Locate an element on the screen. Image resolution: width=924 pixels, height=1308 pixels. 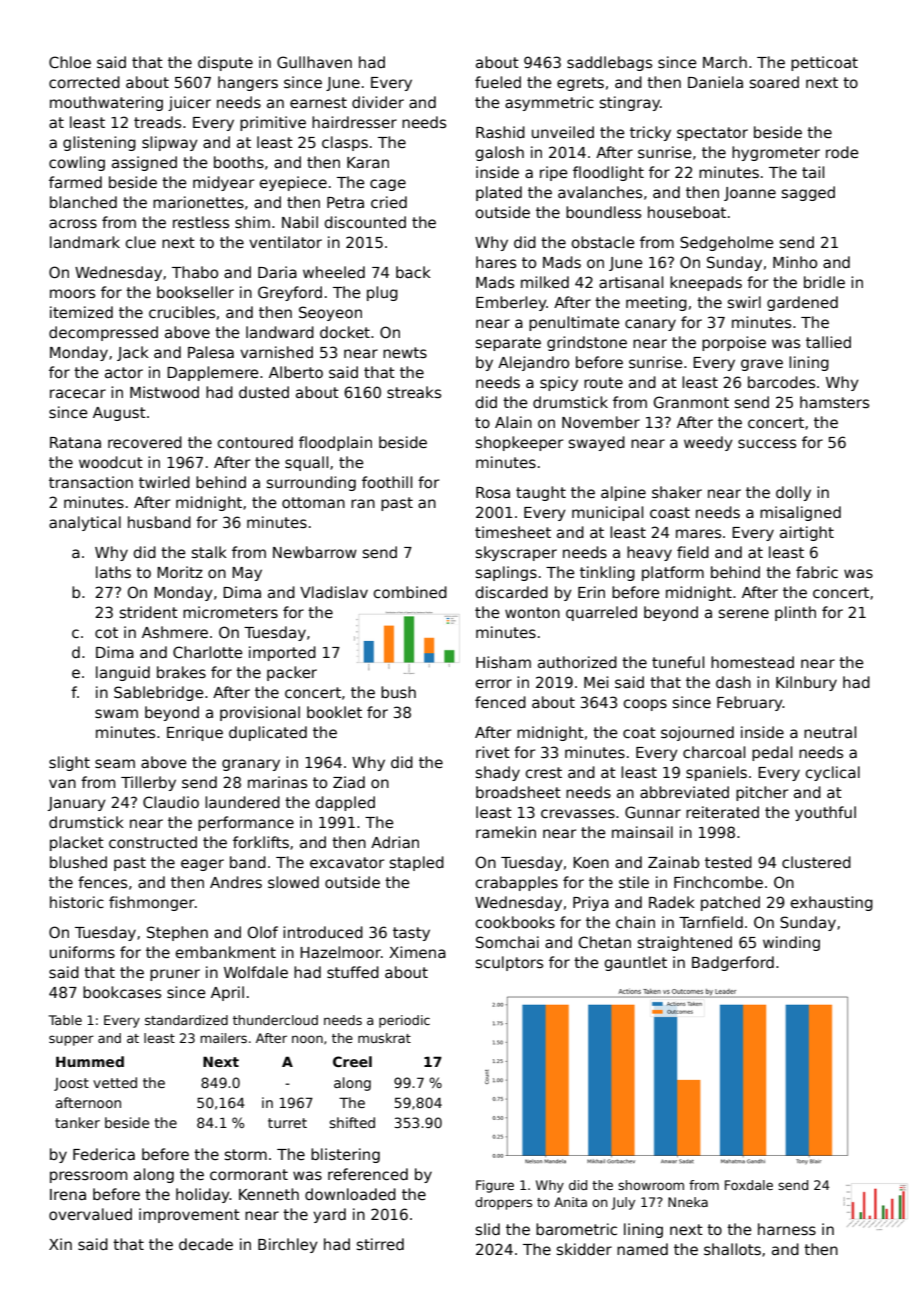
Emberley is located at coordinates (511, 303).
